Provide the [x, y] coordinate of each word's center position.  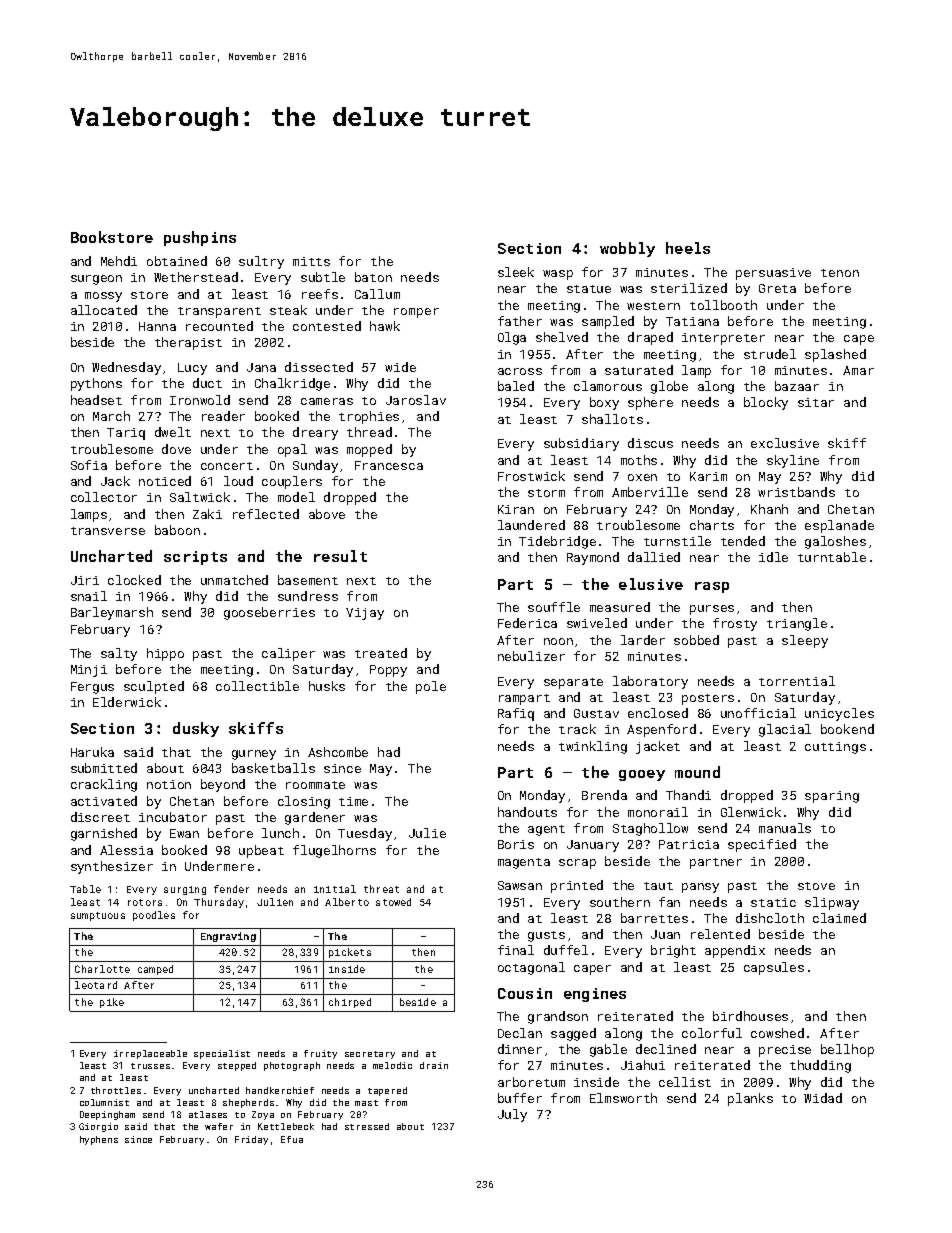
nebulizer [531, 656]
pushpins [200, 238]
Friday [251, 1140]
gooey [642, 775]
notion [169, 784]
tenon [840, 273]
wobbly [627, 249]
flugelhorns [334, 851]
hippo [165, 654]
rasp [712, 587]
